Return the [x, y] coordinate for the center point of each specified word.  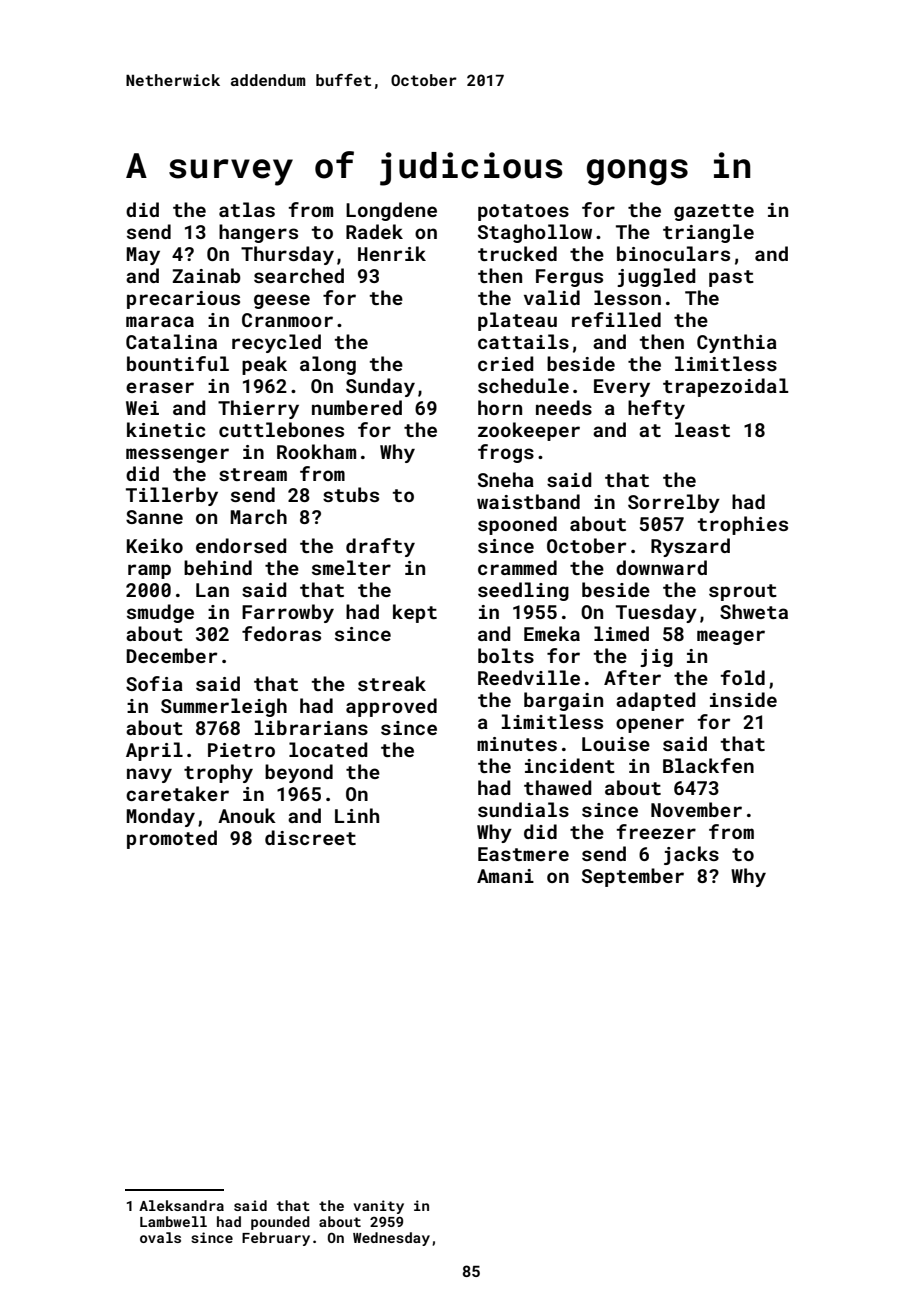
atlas [247, 209]
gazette [714, 212]
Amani [505, 876]
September [633, 877]
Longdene [391, 211]
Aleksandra [181, 1205]
